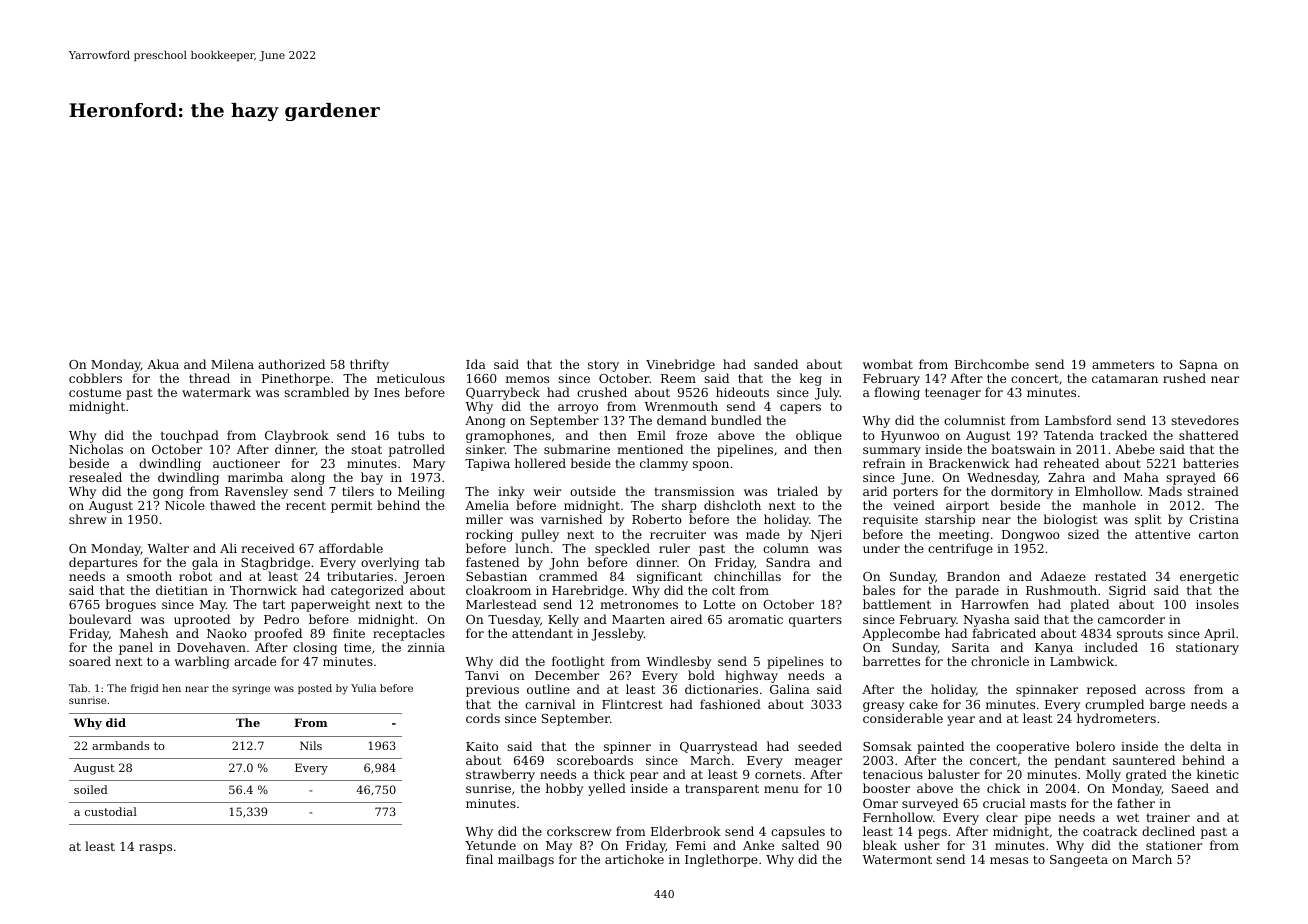 This screenshot has width=1308, height=924. Describe the element at coordinates (571, 519) in the screenshot. I see `varnished` at that location.
